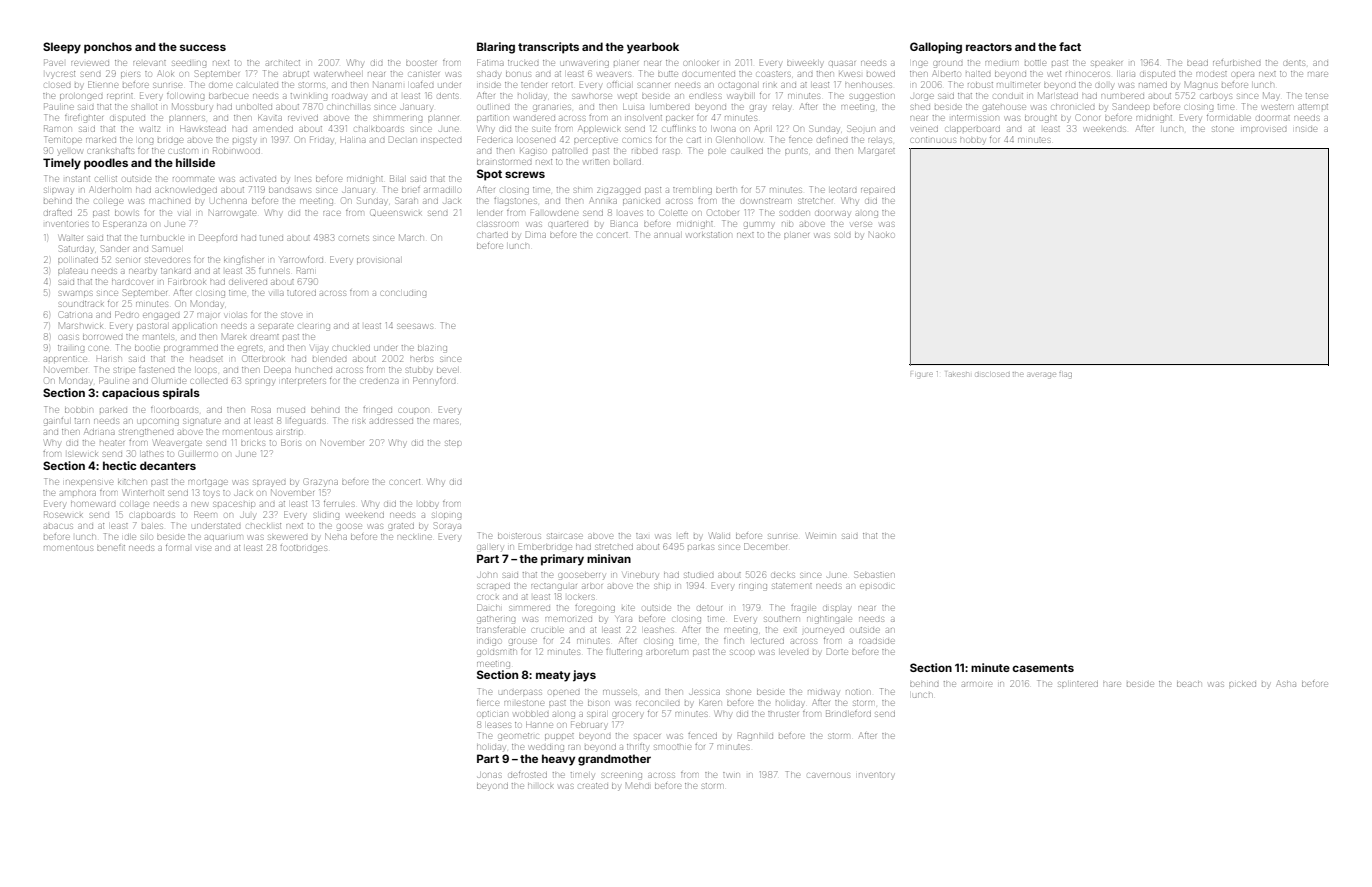 This image has width=1372, height=887. Describe the element at coordinates (1070, 46) in the image. I see `fact` at that location.
